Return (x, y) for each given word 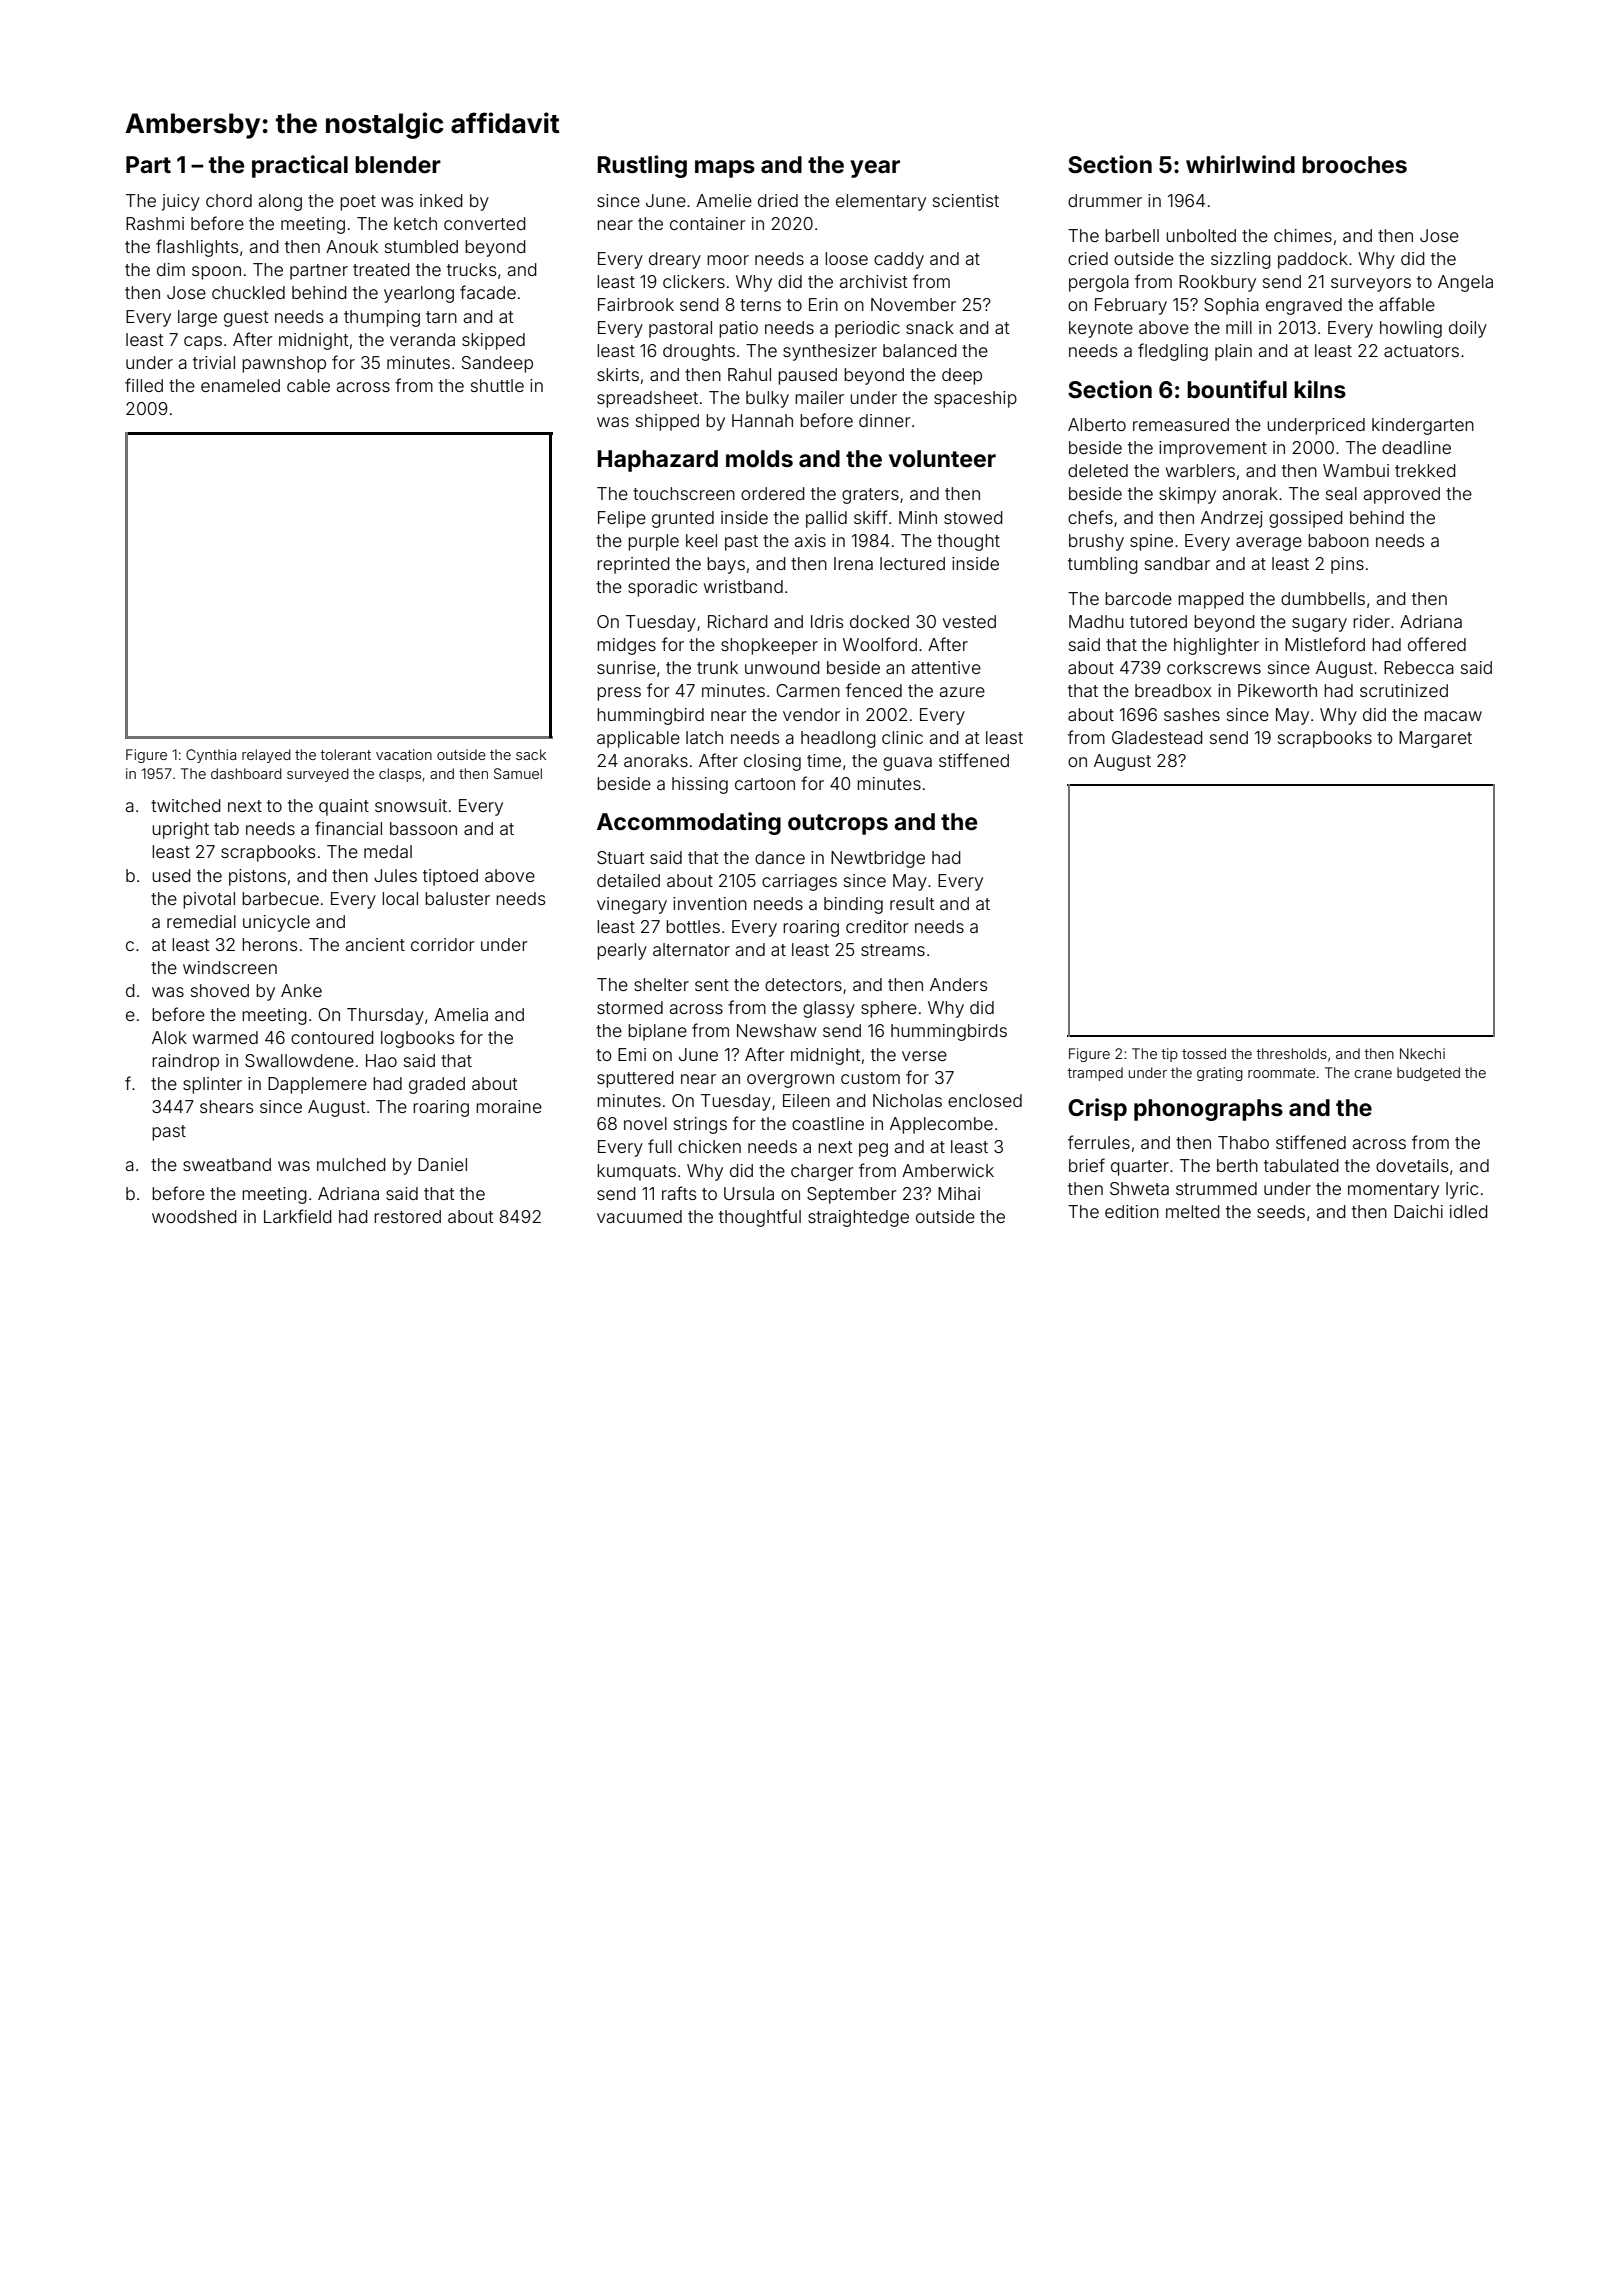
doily (1468, 329)
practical (300, 166)
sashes (1192, 714)
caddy (899, 260)
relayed (266, 756)
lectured (912, 563)
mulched (351, 1164)
